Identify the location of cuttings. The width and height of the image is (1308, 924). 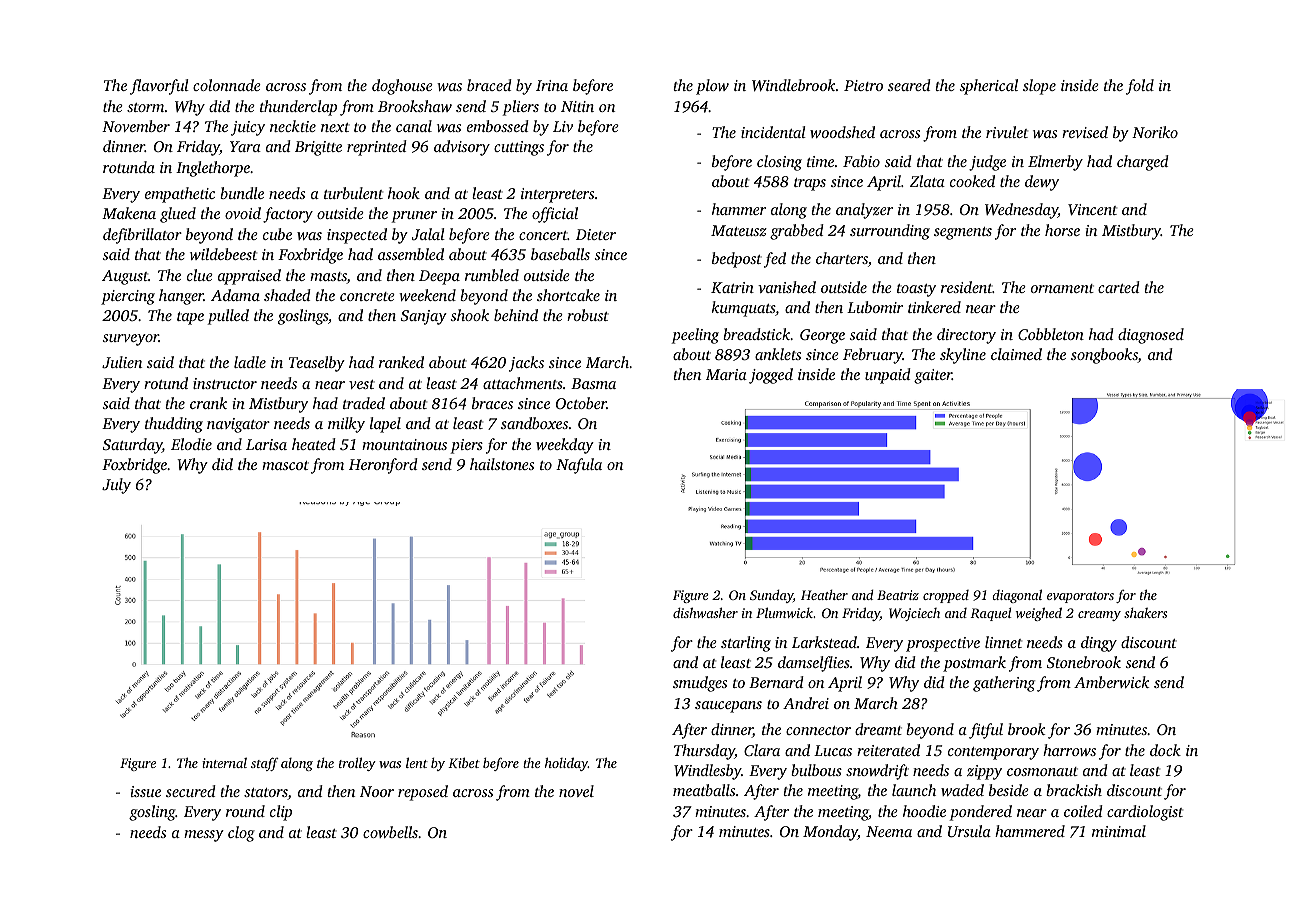
(519, 148).
